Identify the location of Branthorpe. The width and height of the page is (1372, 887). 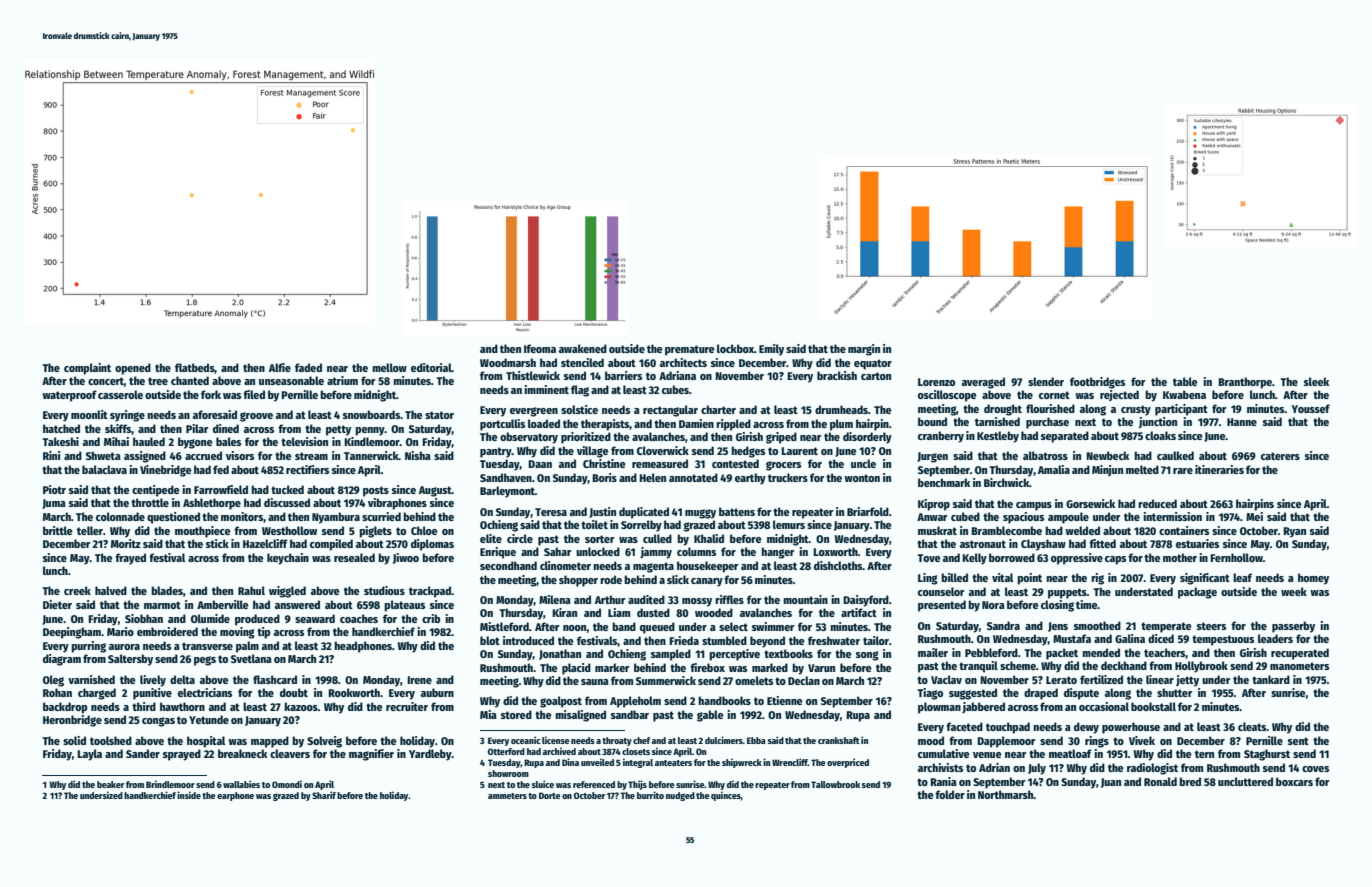
(1245, 383).
